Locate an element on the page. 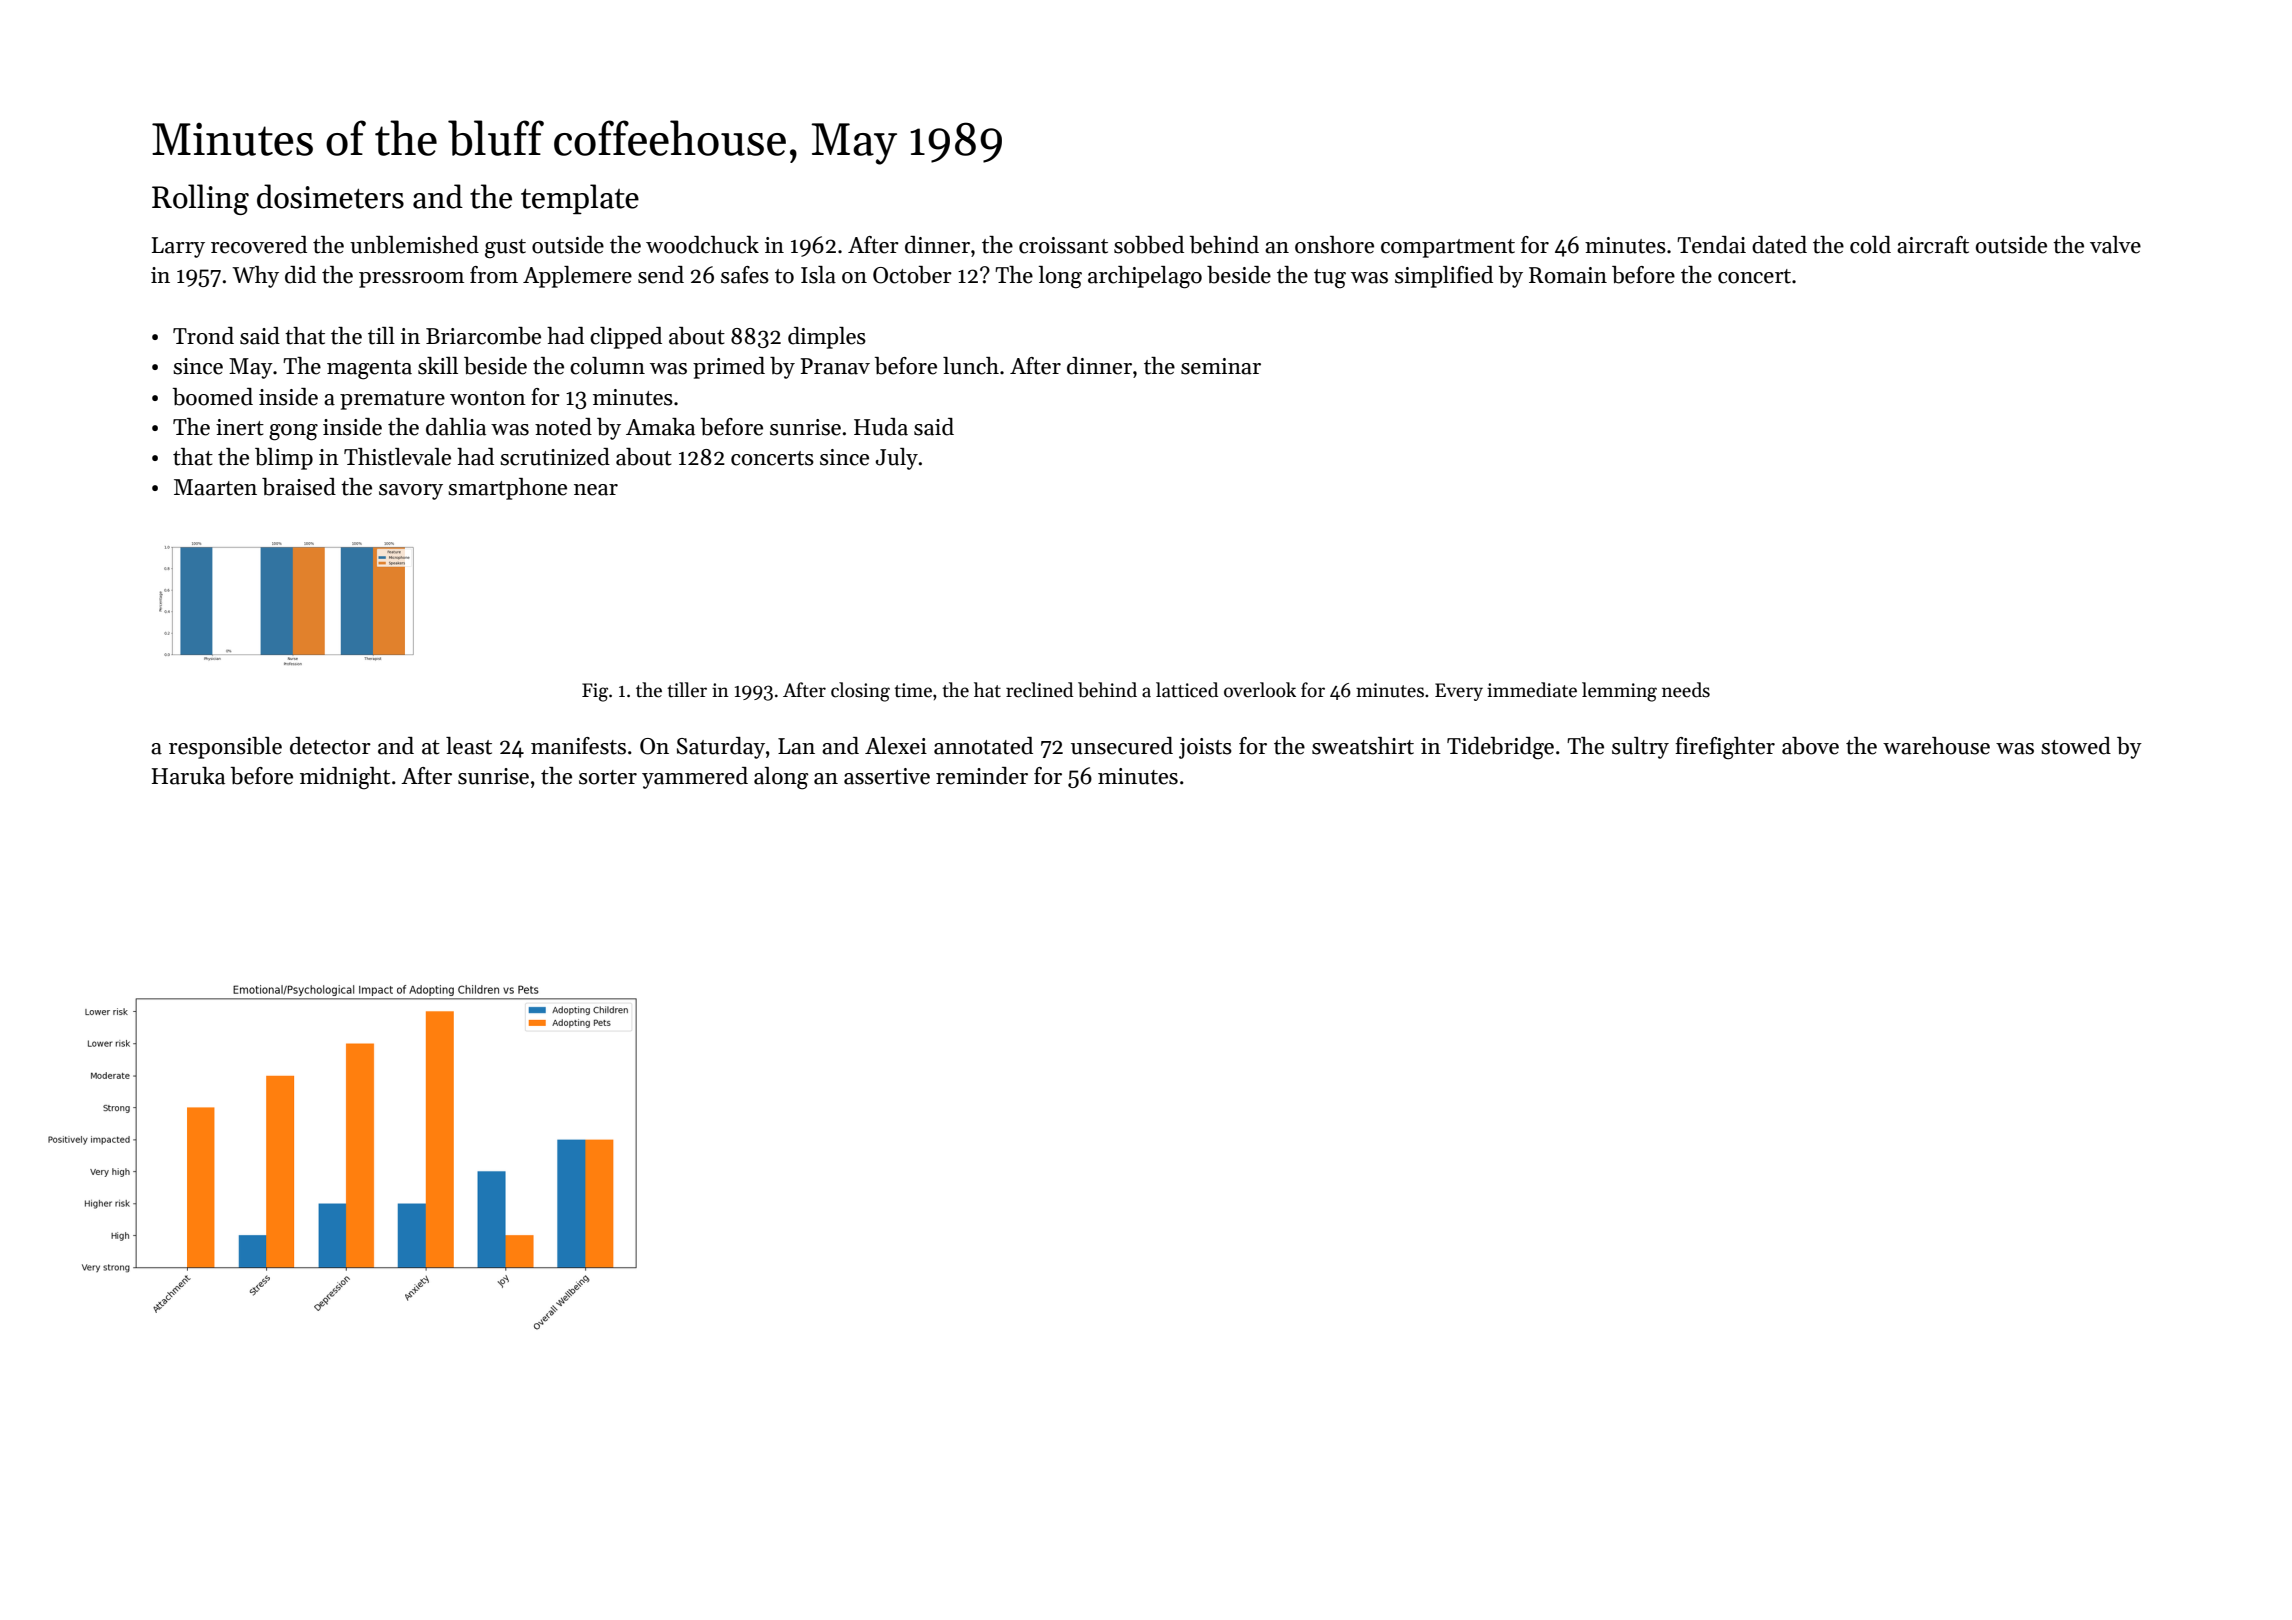 Image resolution: width=2292 pixels, height=1620 pixels. Huda is located at coordinates (881, 427).
